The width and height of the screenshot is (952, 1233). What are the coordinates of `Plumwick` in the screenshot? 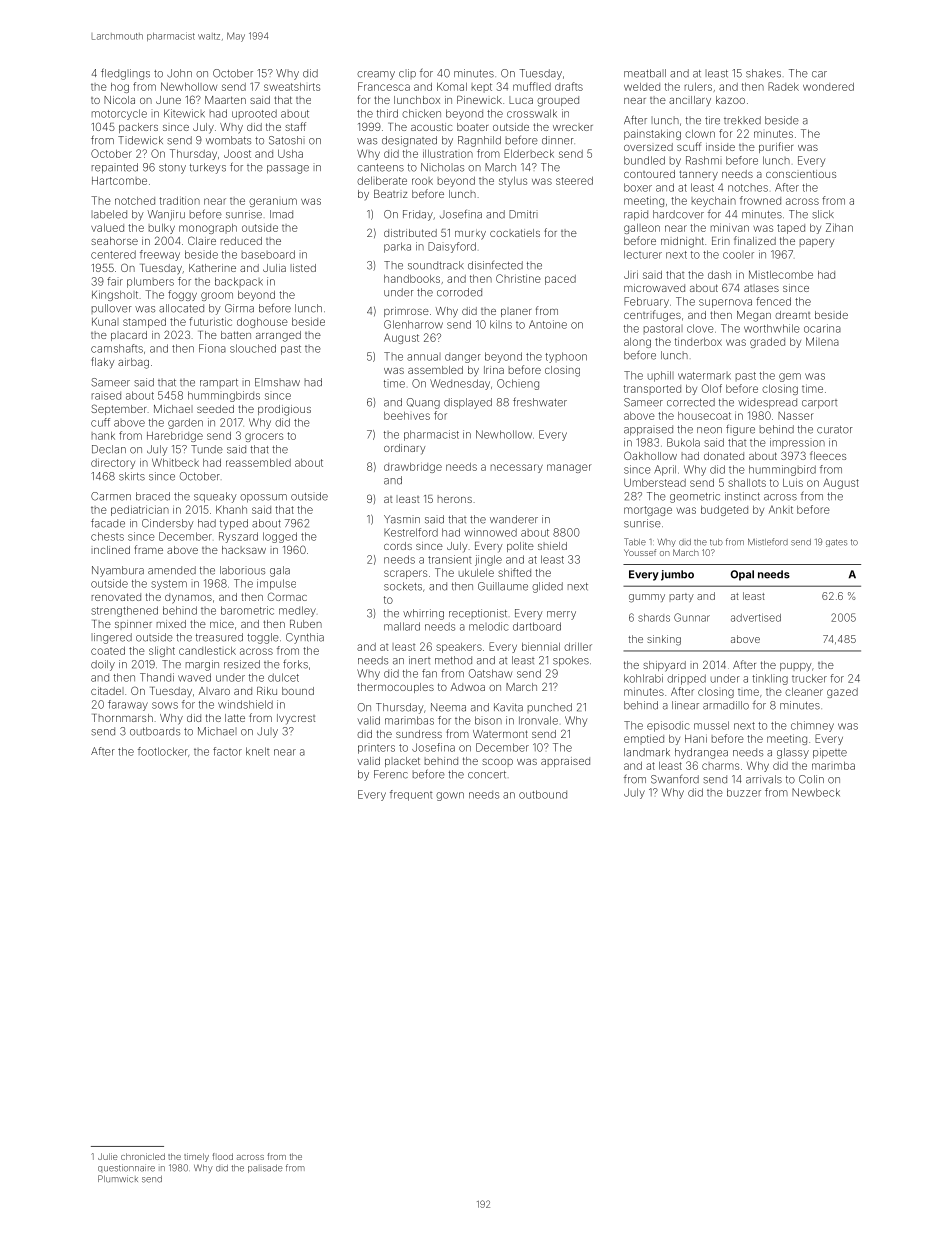 It's located at (118, 1179).
